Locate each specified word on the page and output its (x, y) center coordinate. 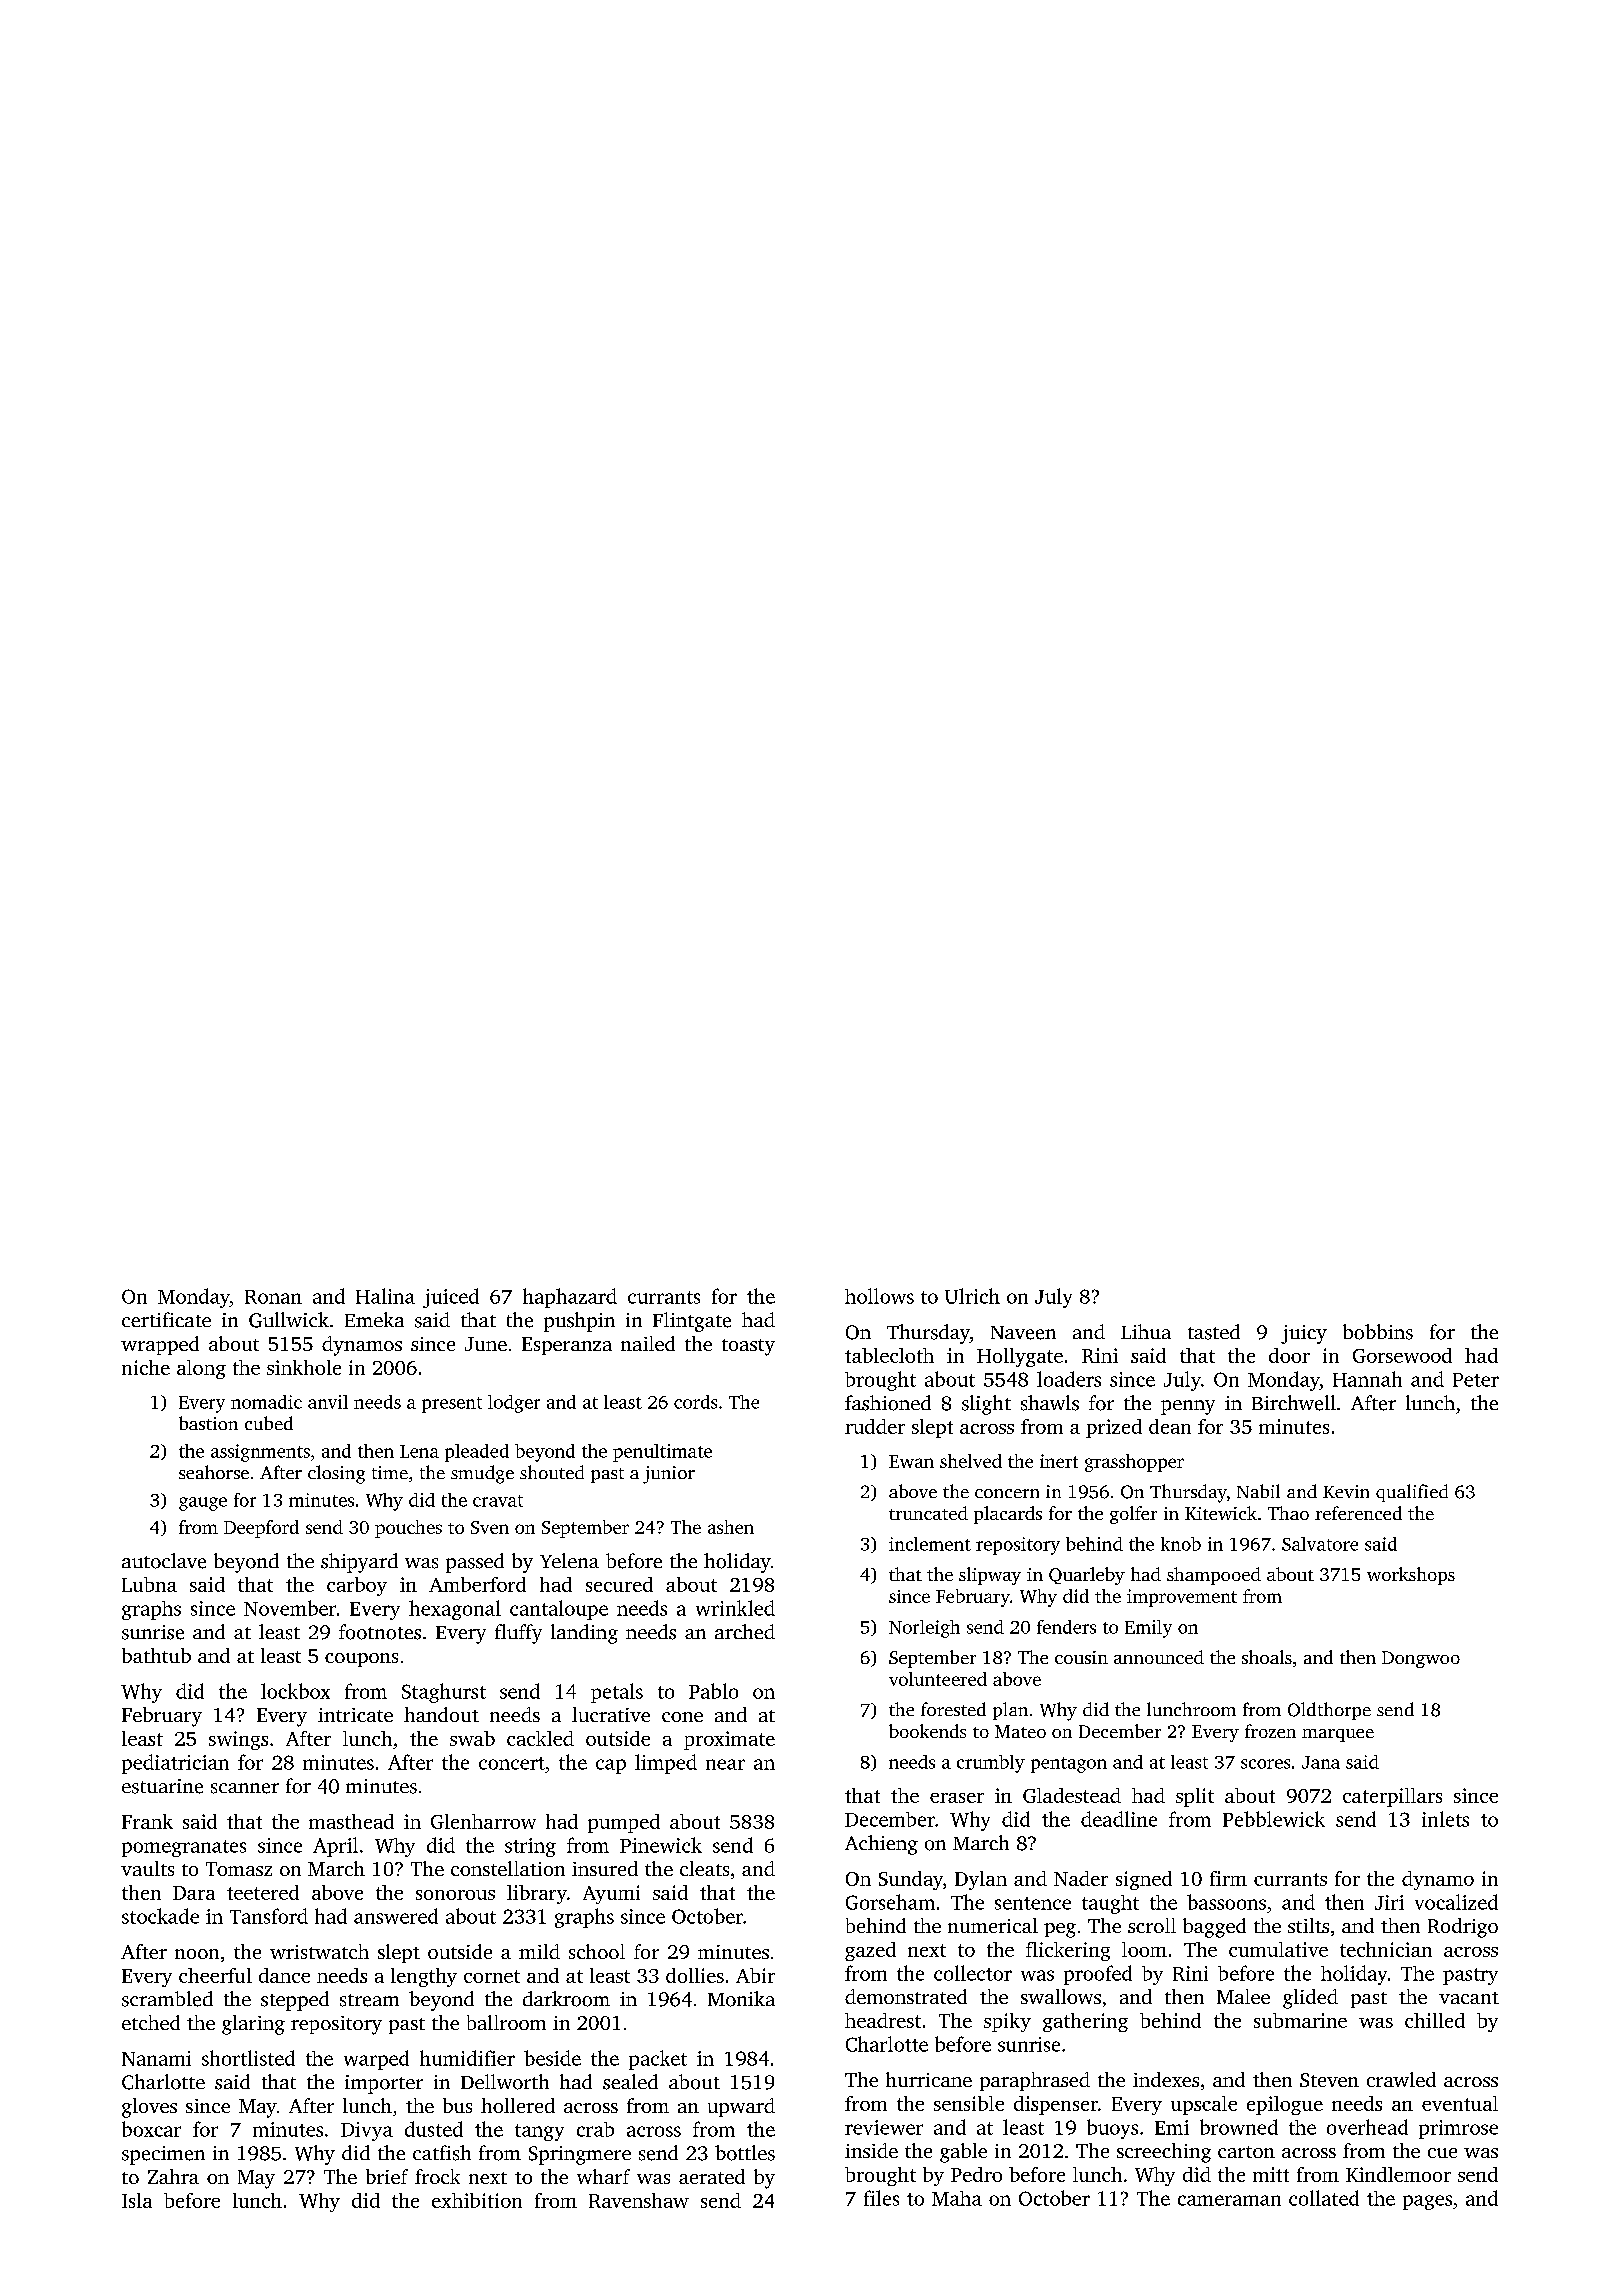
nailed (648, 1343)
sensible (969, 2103)
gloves (149, 2108)
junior (669, 1475)
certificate (166, 1319)
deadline (1119, 1819)
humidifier (467, 2058)
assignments (260, 1453)
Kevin (1346, 1491)
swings (238, 1740)
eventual (1460, 2103)
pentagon (1069, 1765)
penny (1188, 1407)
